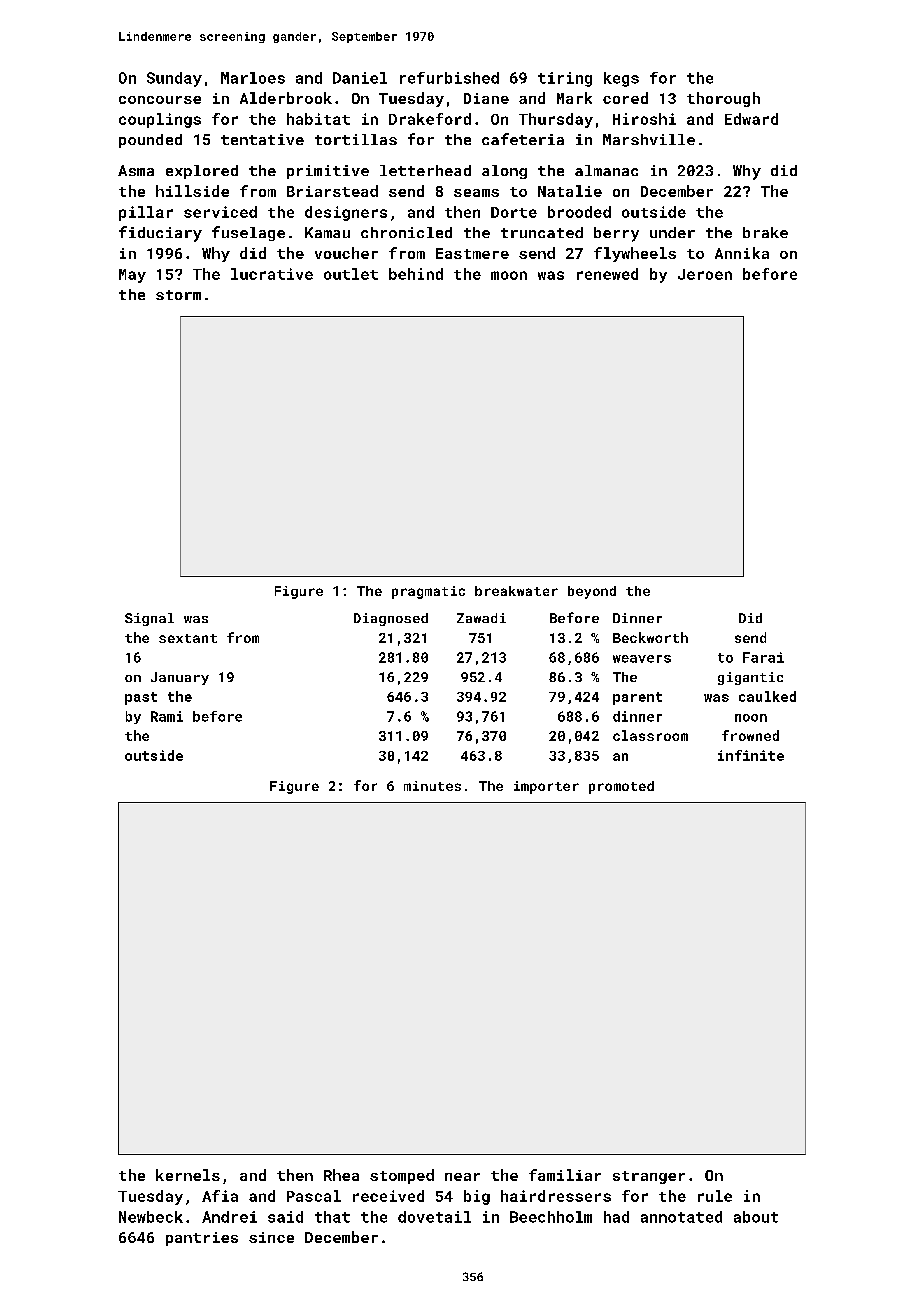  What do you see at coordinates (432, 786) in the screenshot?
I see `minutes` at bounding box center [432, 786].
